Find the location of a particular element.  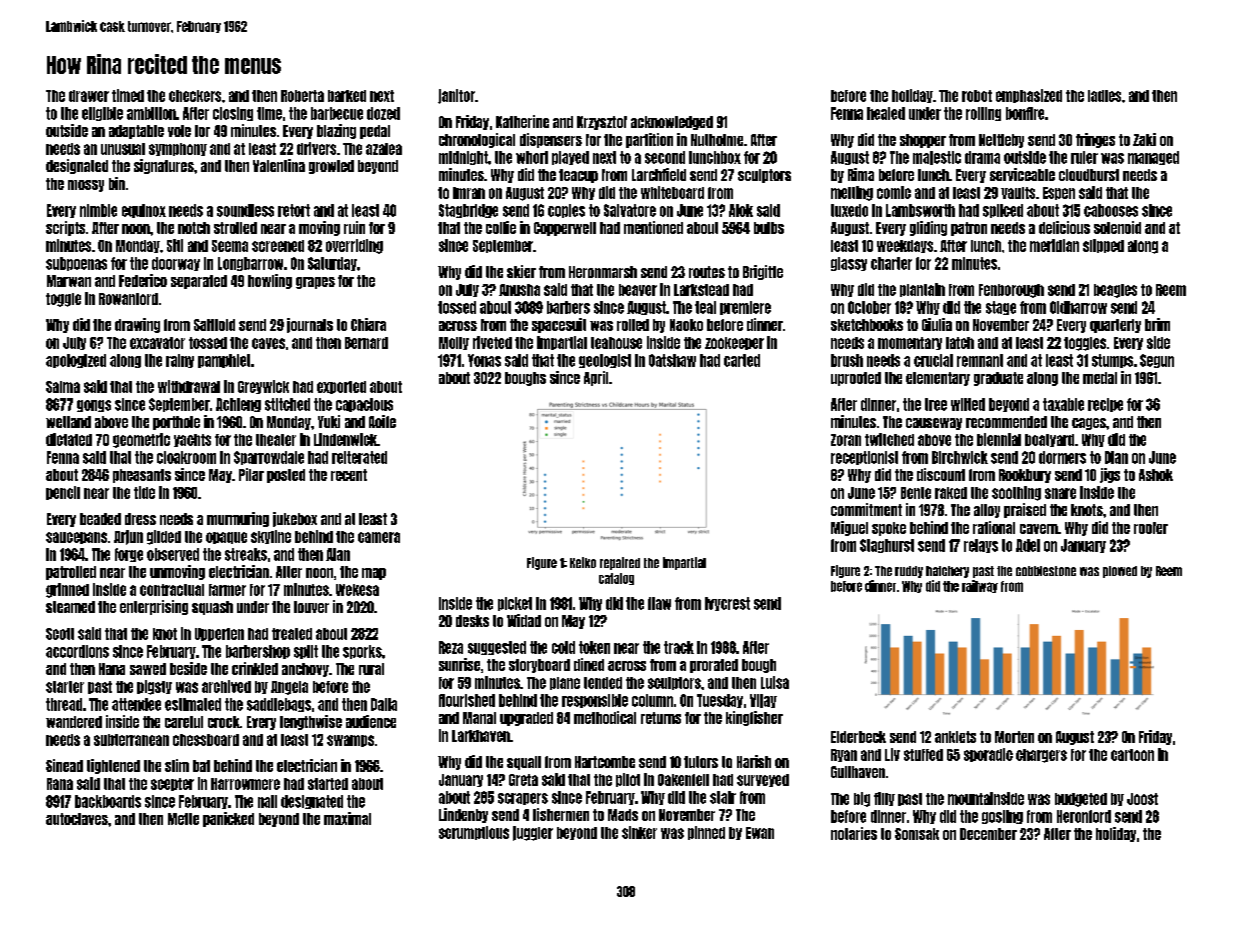

pinned is located at coordinates (706, 833).
